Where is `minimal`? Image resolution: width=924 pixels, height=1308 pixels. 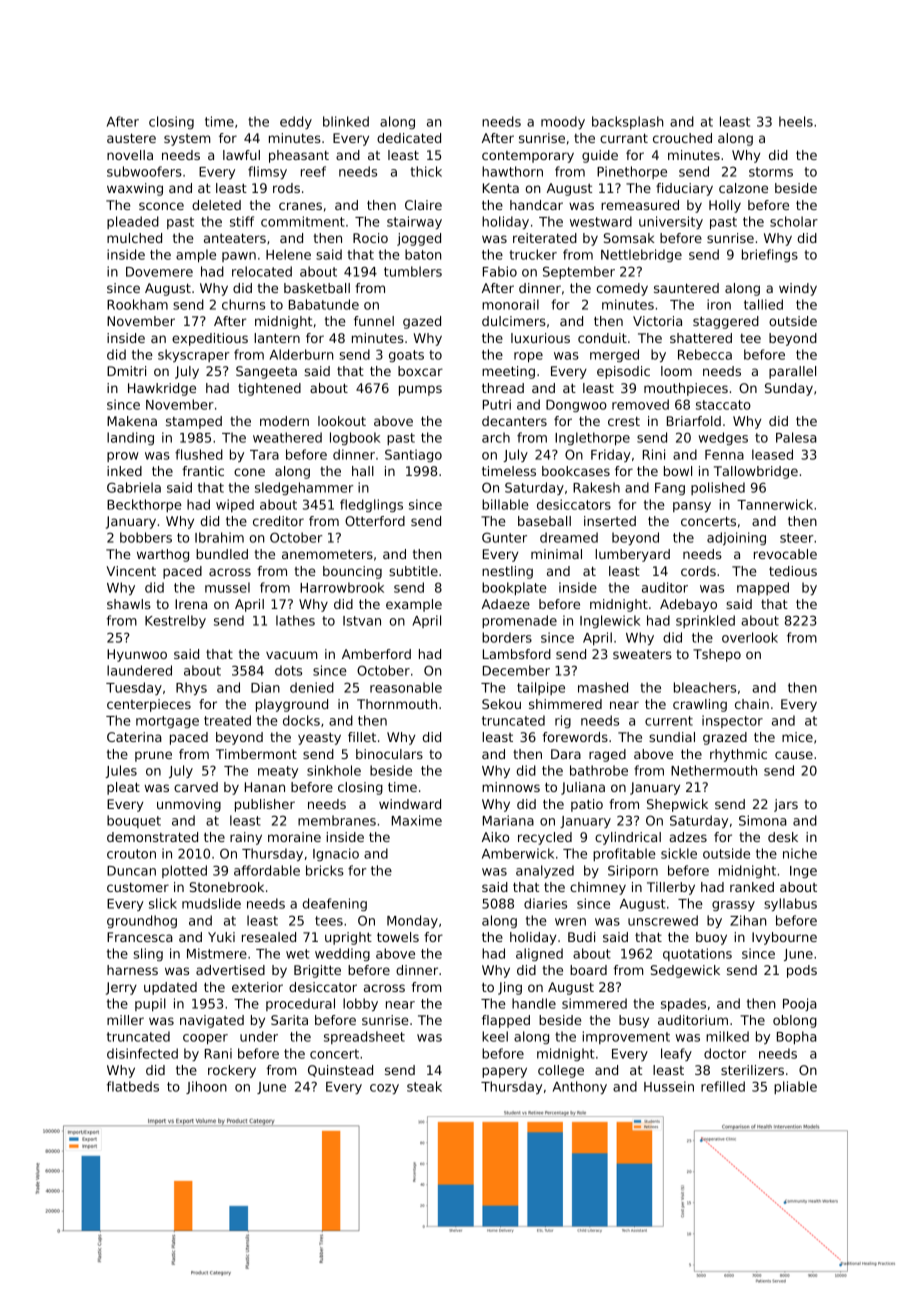
minimal is located at coordinates (556, 554).
